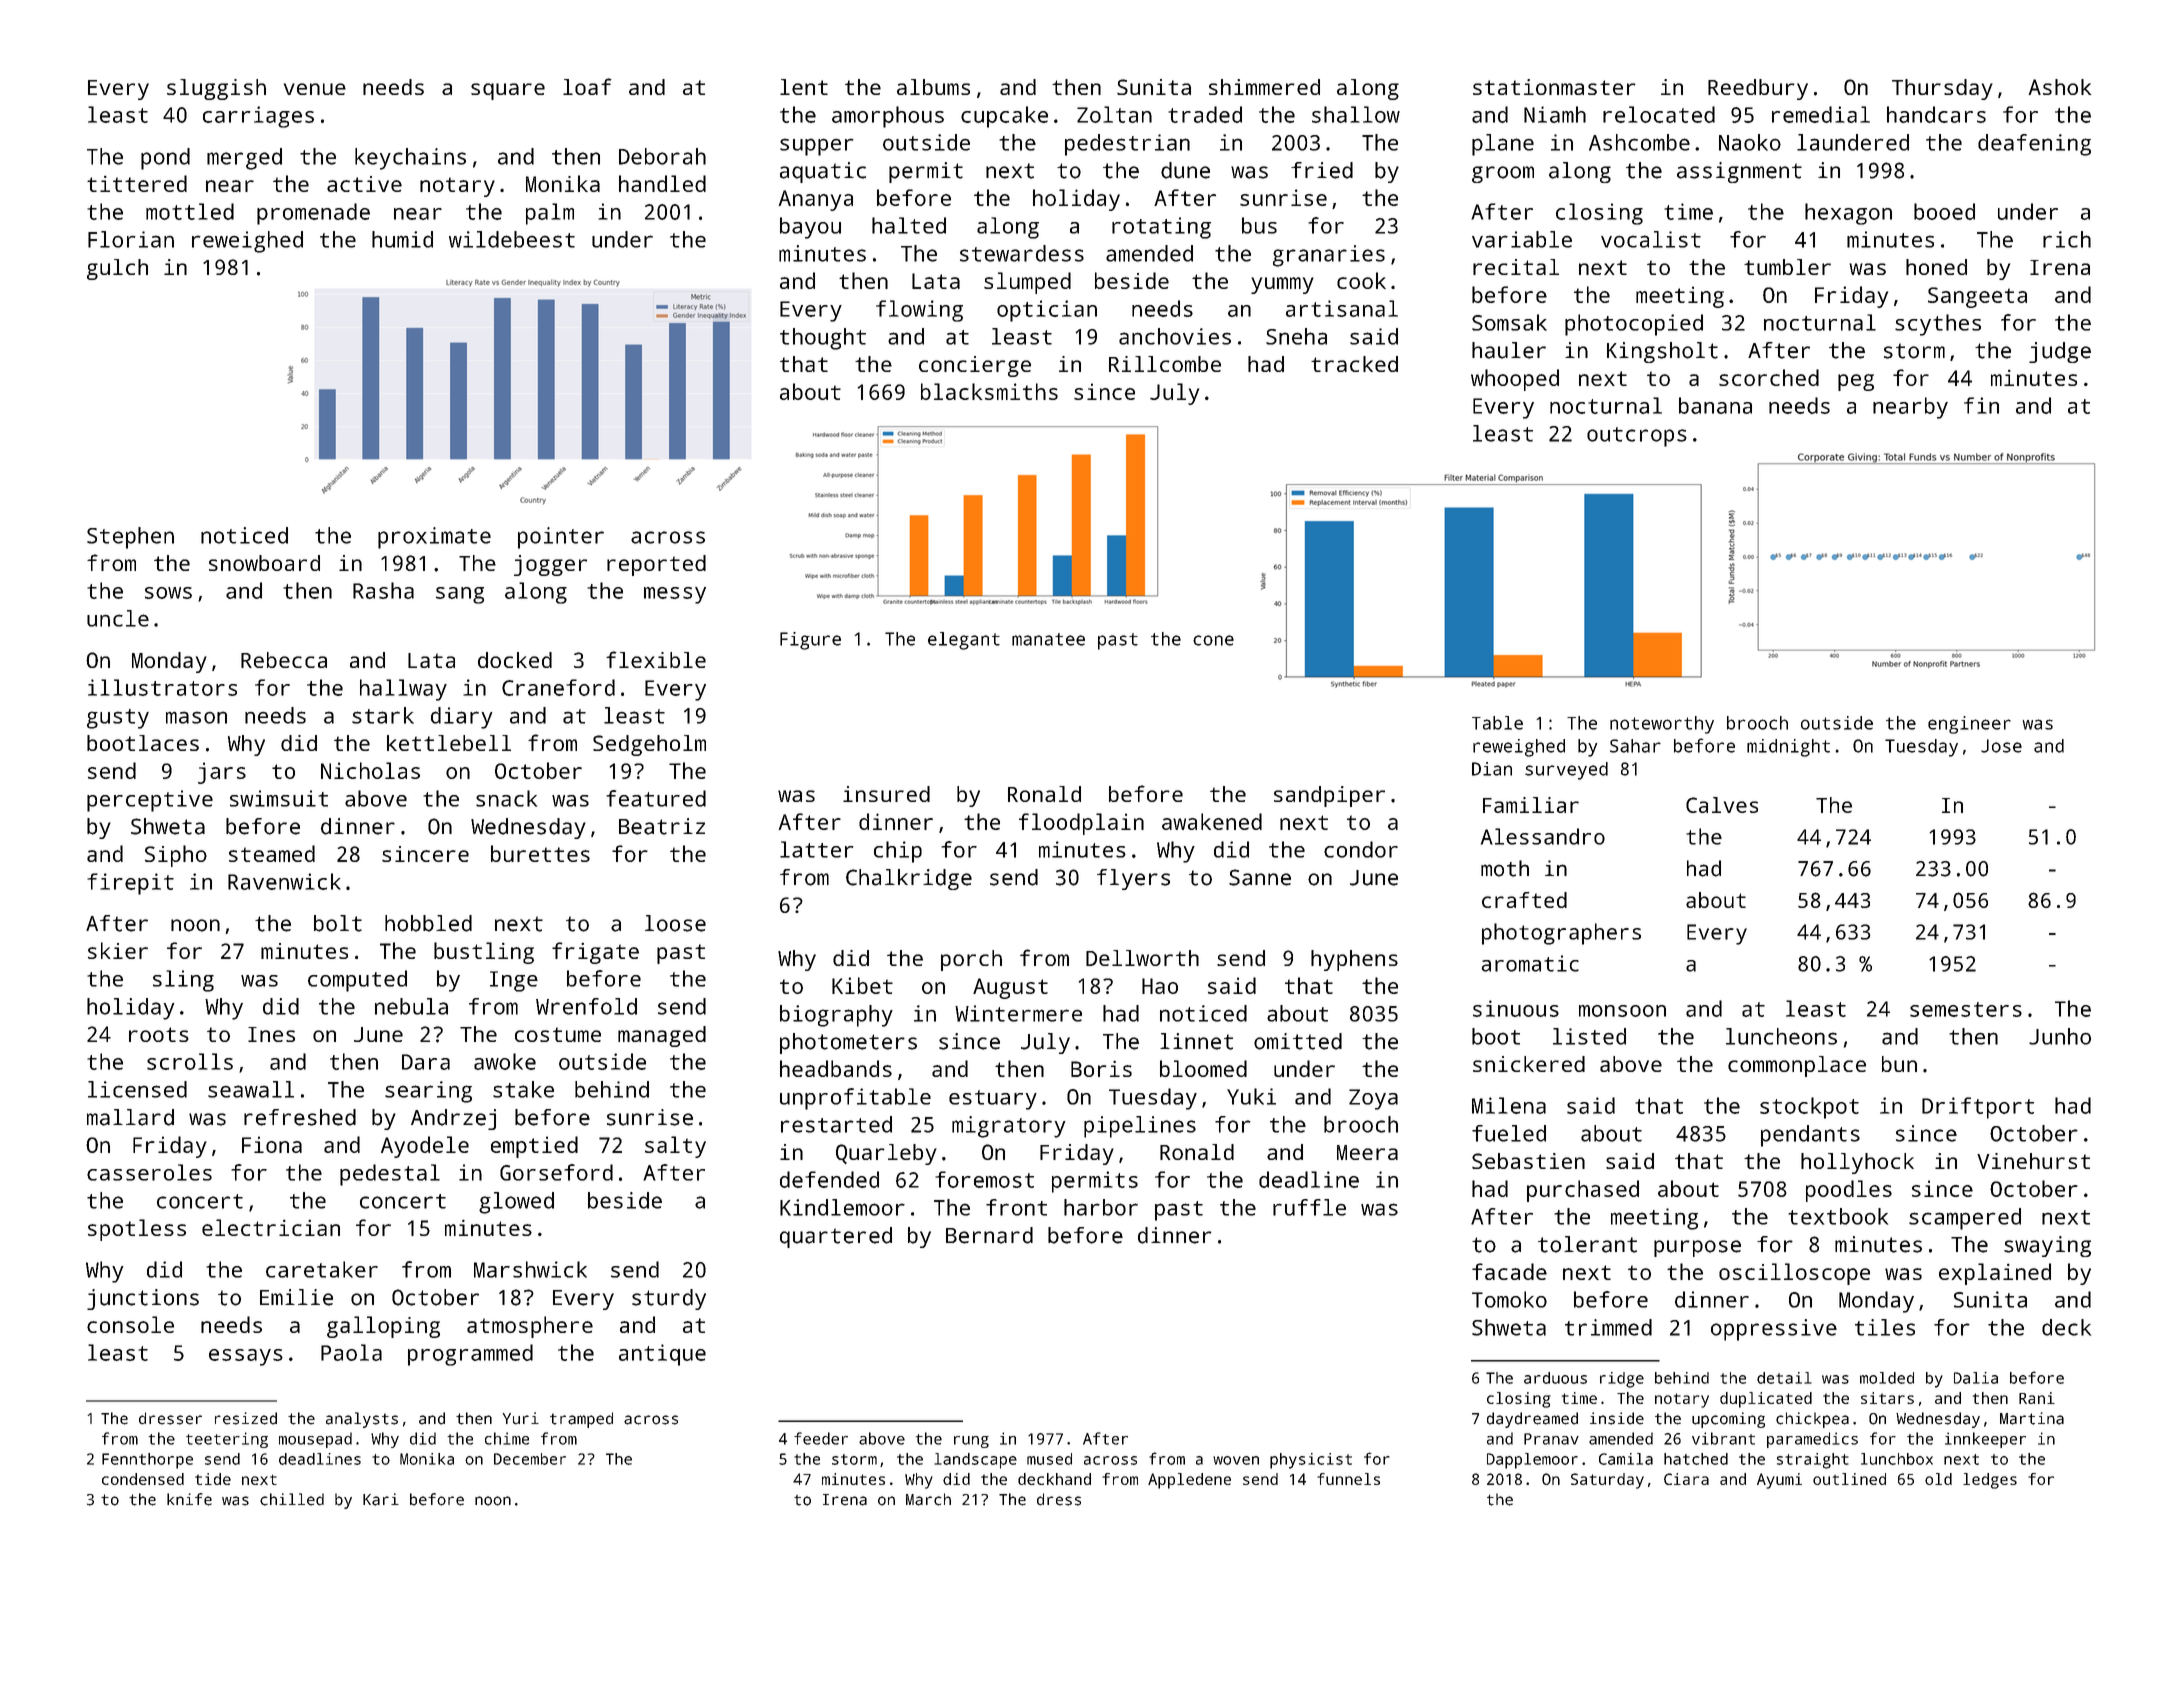  What do you see at coordinates (1213, 640) in the screenshot?
I see `cone` at bounding box center [1213, 640].
